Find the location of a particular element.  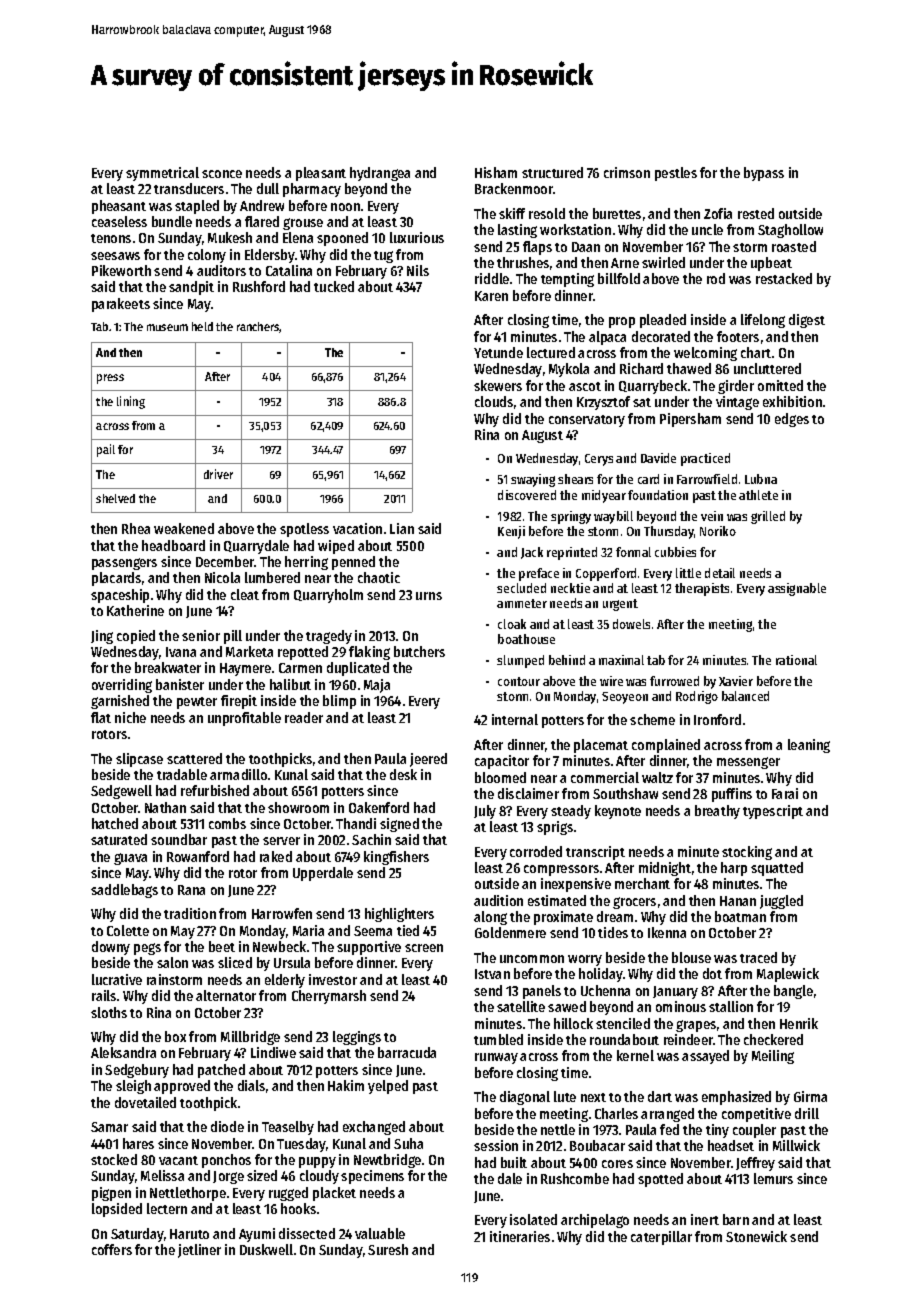

leaning is located at coordinates (809, 746).
